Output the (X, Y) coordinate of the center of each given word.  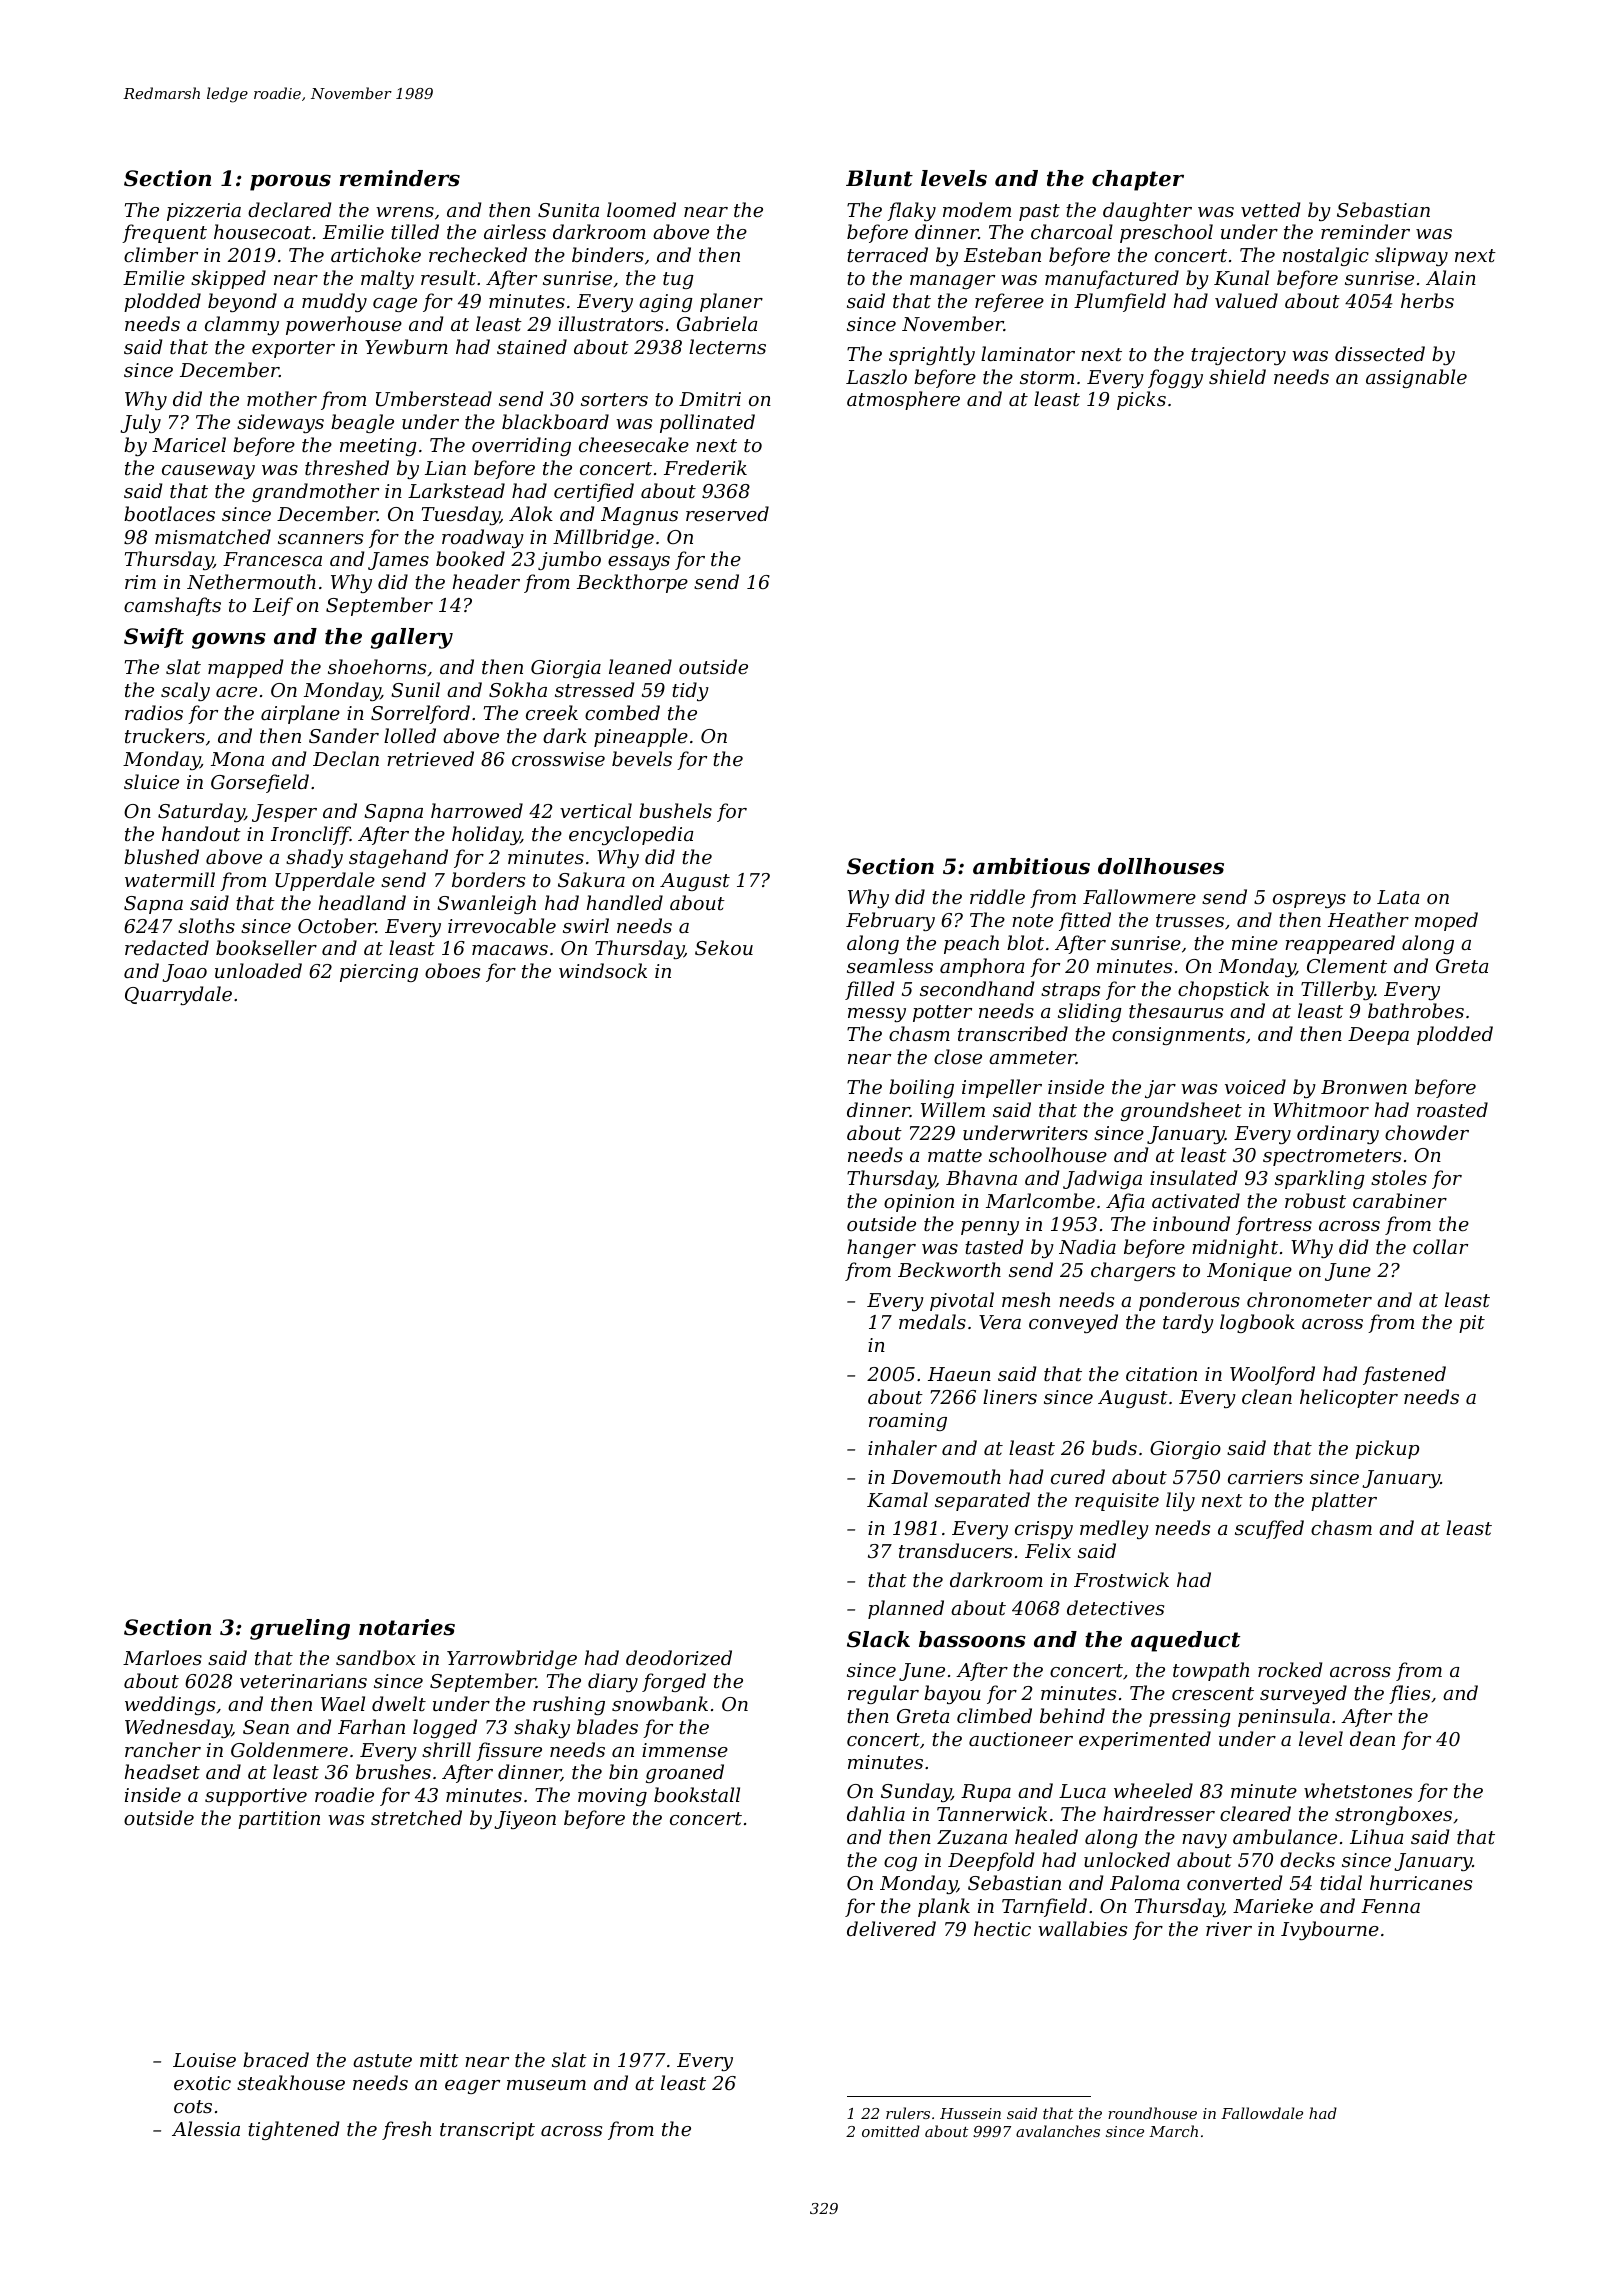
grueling (300, 1629)
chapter (1138, 180)
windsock (603, 970)
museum (546, 2085)
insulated (1193, 1177)
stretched (416, 1817)
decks (1307, 1859)
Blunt (879, 178)
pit (1472, 1324)
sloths (206, 925)
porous (290, 182)
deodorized (679, 1658)
